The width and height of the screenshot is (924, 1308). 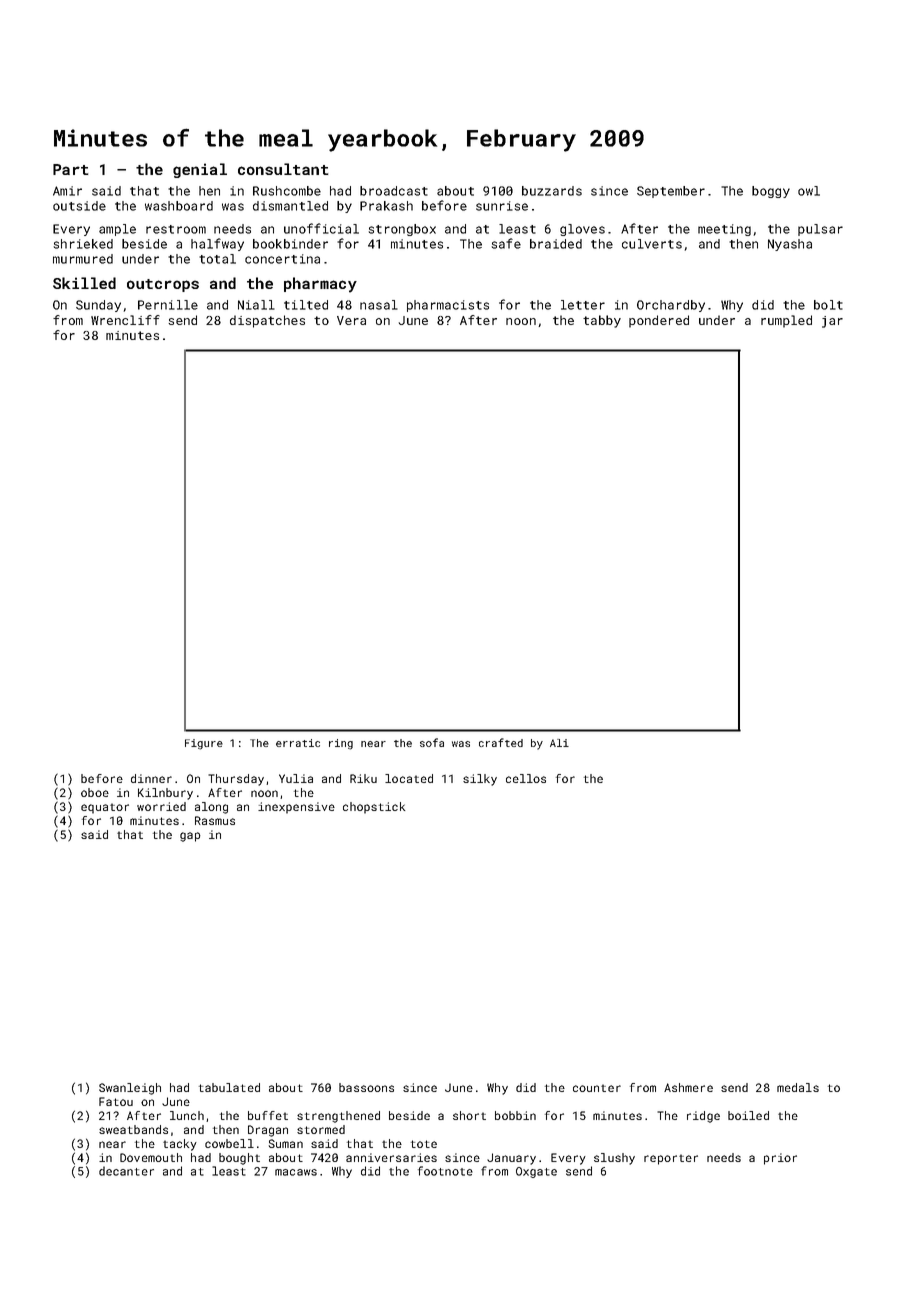 I want to click on Figure, so click(x=204, y=744).
